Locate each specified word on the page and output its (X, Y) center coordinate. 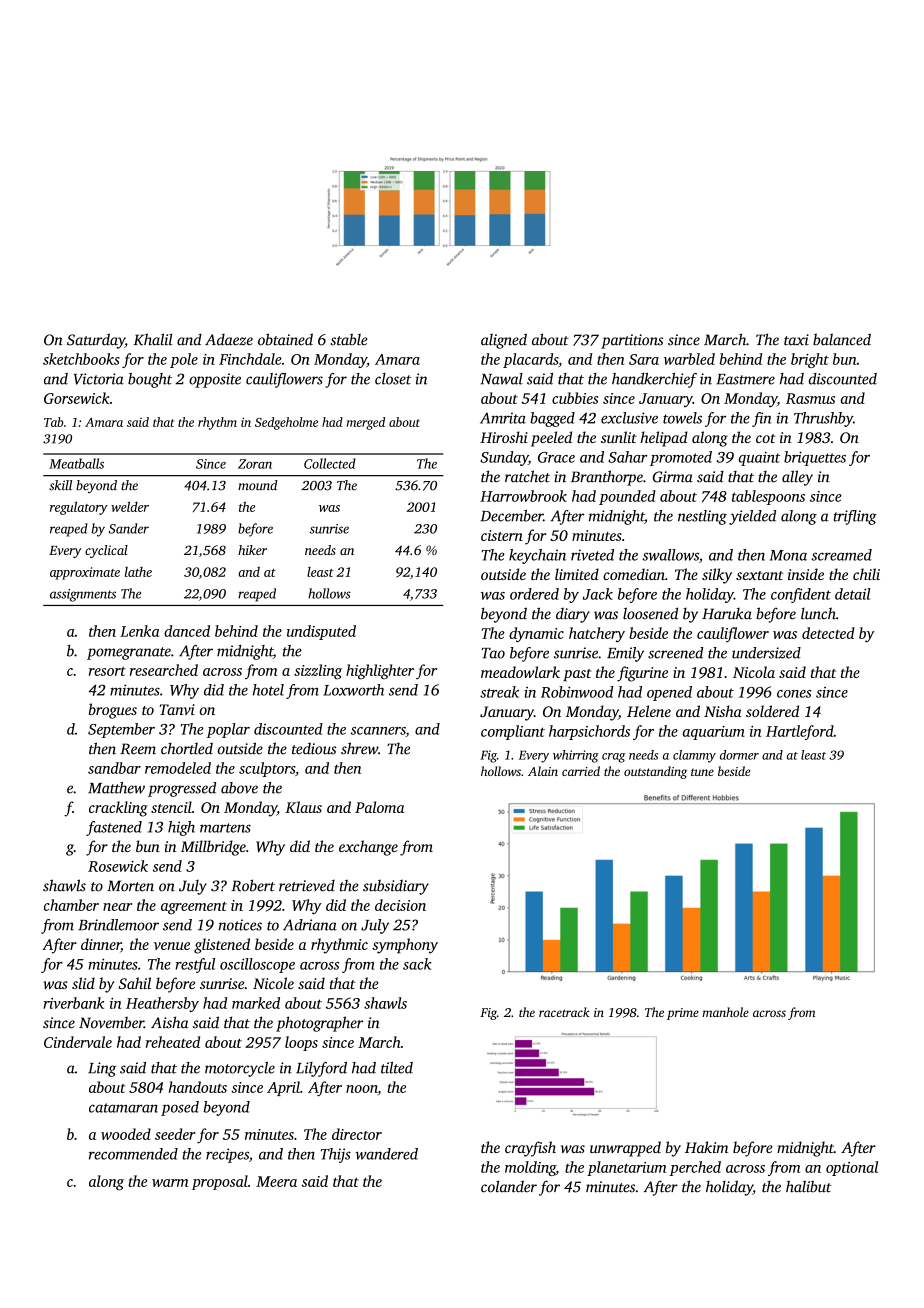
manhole (725, 1012)
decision (400, 905)
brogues (113, 711)
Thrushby (823, 419)
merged (366, 423)
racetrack (564, 1012)
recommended (133, 1154)
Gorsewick (77, 398)
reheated (173, 1042)
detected (828, 633)
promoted (681, 458)
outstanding (655, 772)
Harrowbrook (523, 496)
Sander (129, 528)
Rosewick (118, 866)
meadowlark (520, 672)
